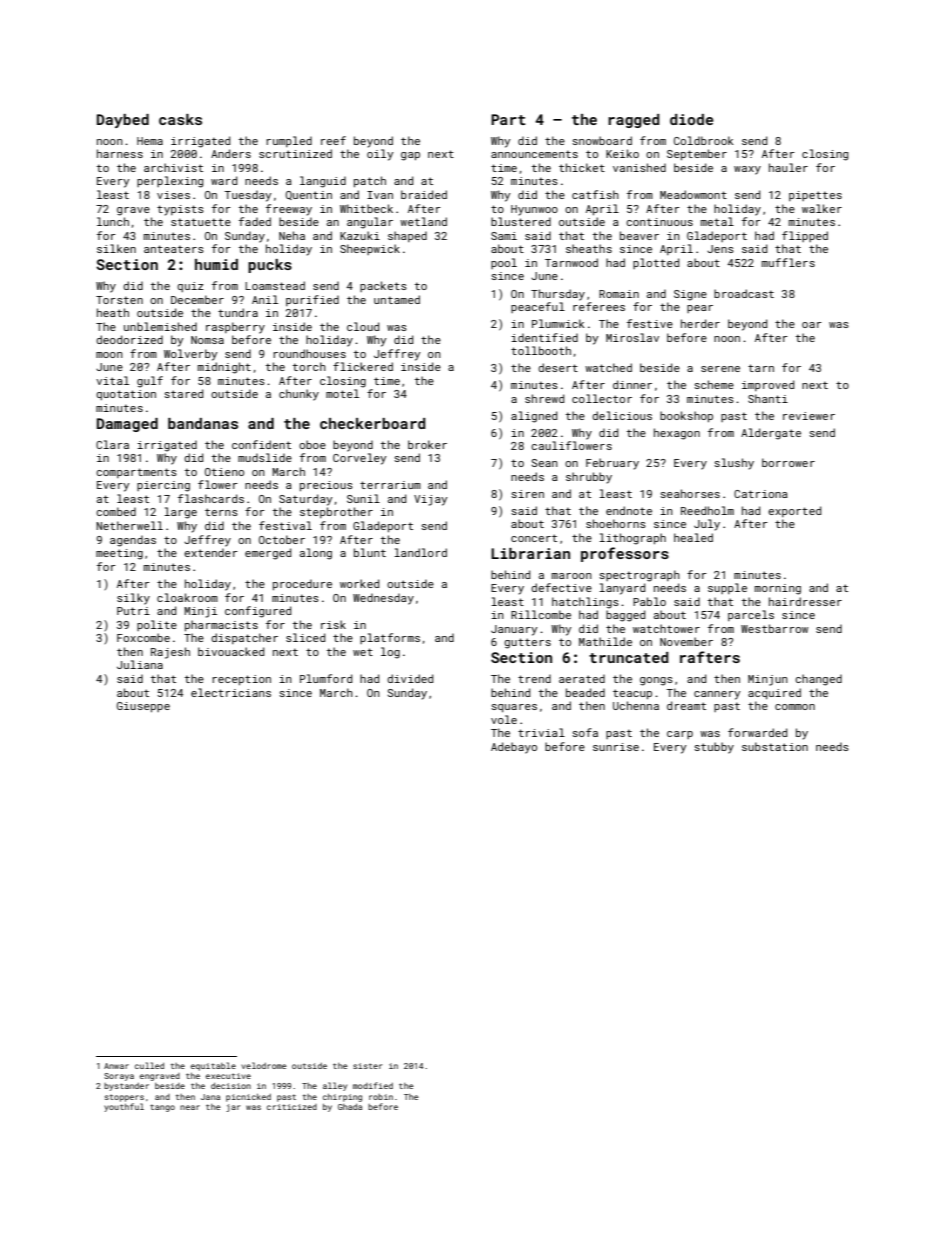  Describe the element at coordinates (818, 680) in the document. I see `changed` at that location.
